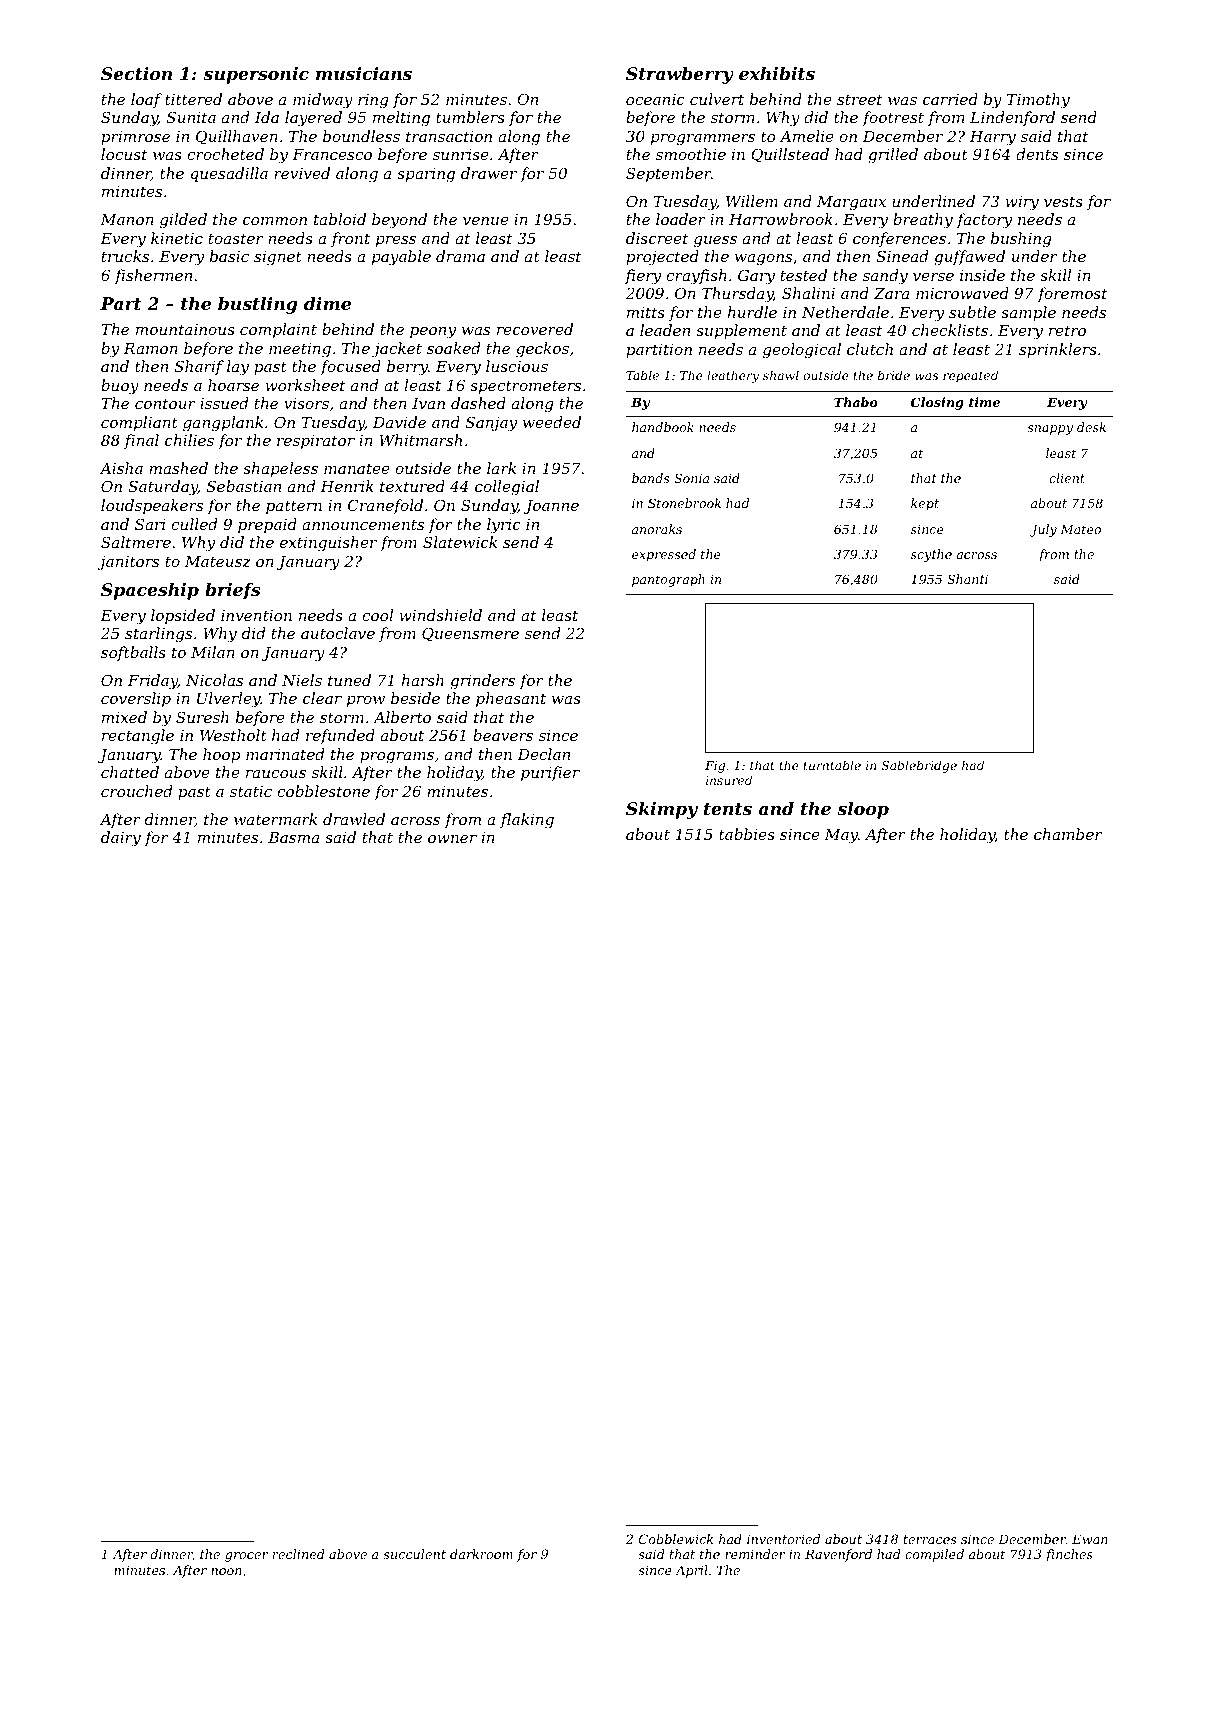 This document has width=1214, height=1718. I want to click on respirator, so click(316, 442).
